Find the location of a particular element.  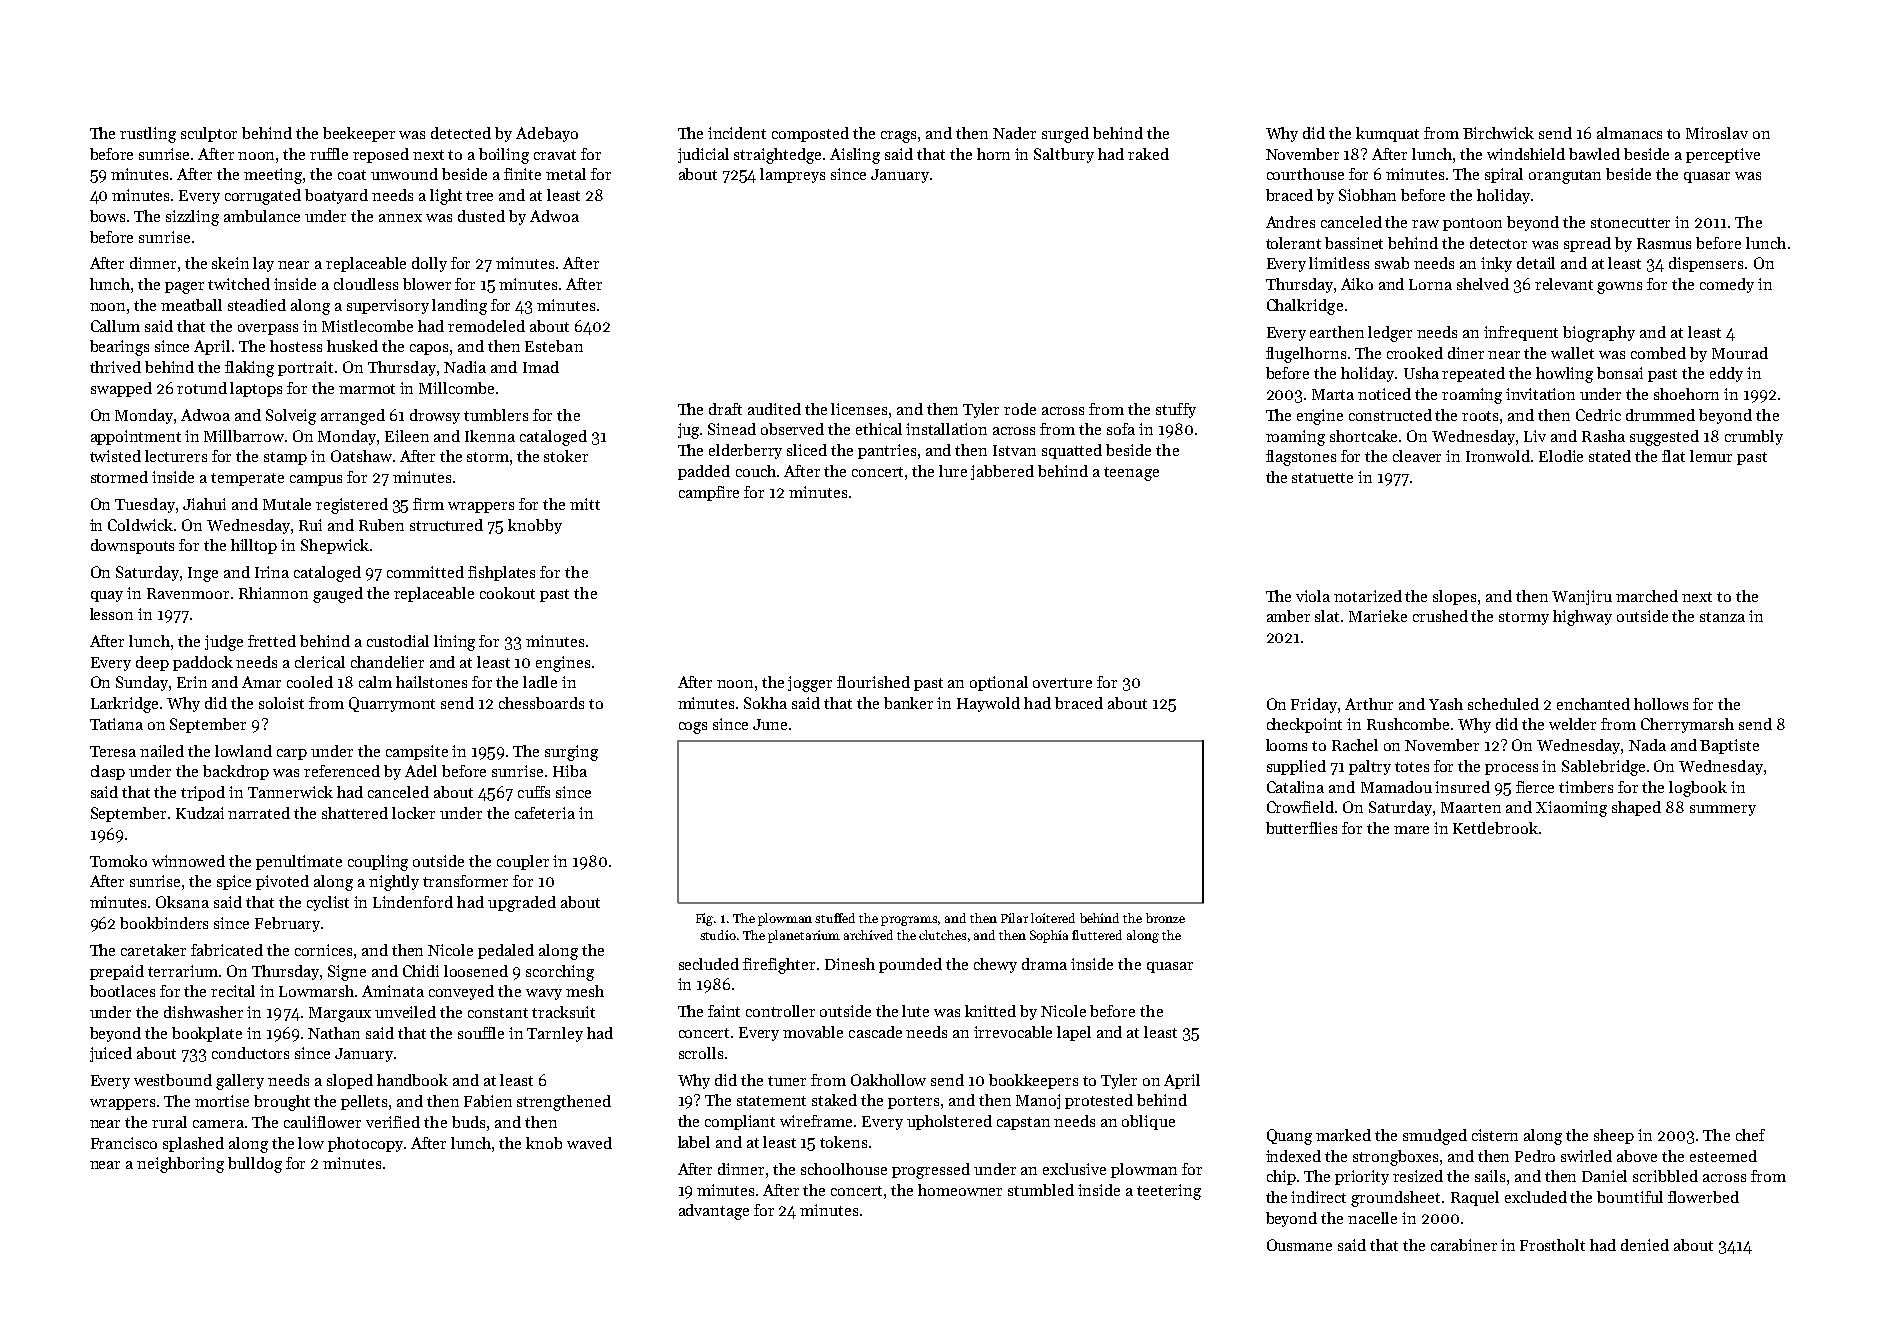

statuette is located at coordinates (1322, 478).
